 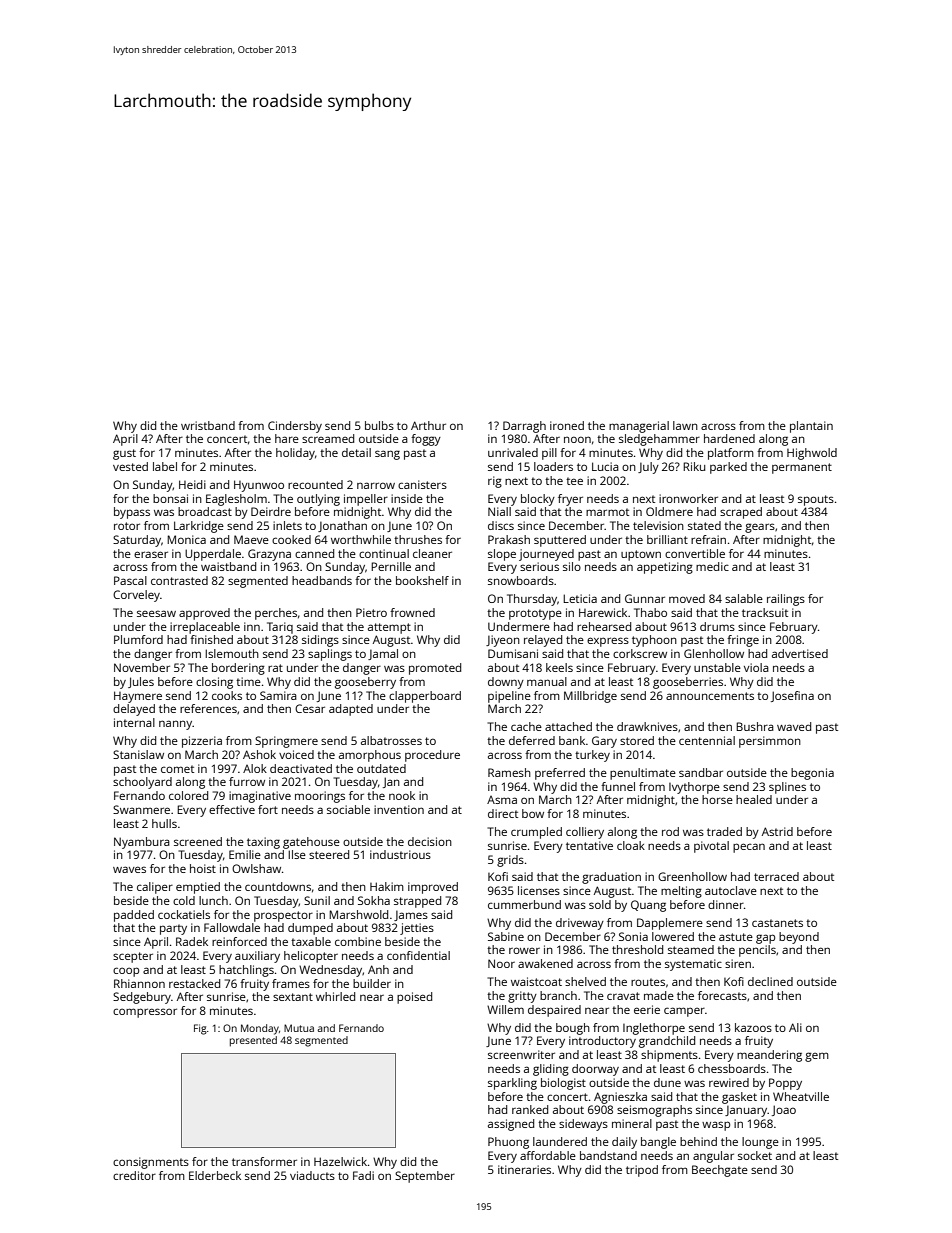 I want to click on nook, so click(x=402, y=795).
